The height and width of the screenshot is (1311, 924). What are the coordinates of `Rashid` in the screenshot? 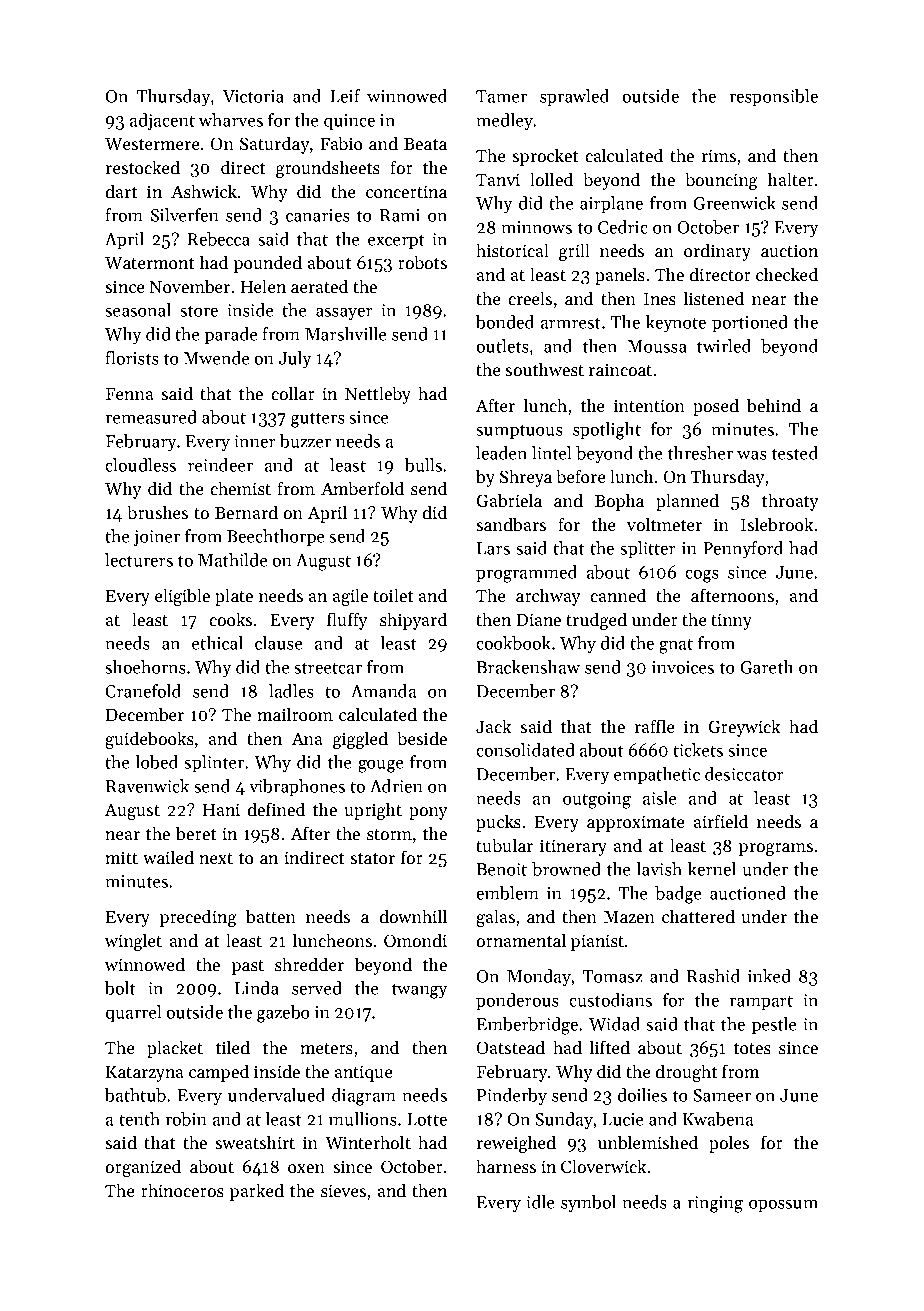 It's located at (713, 976).
